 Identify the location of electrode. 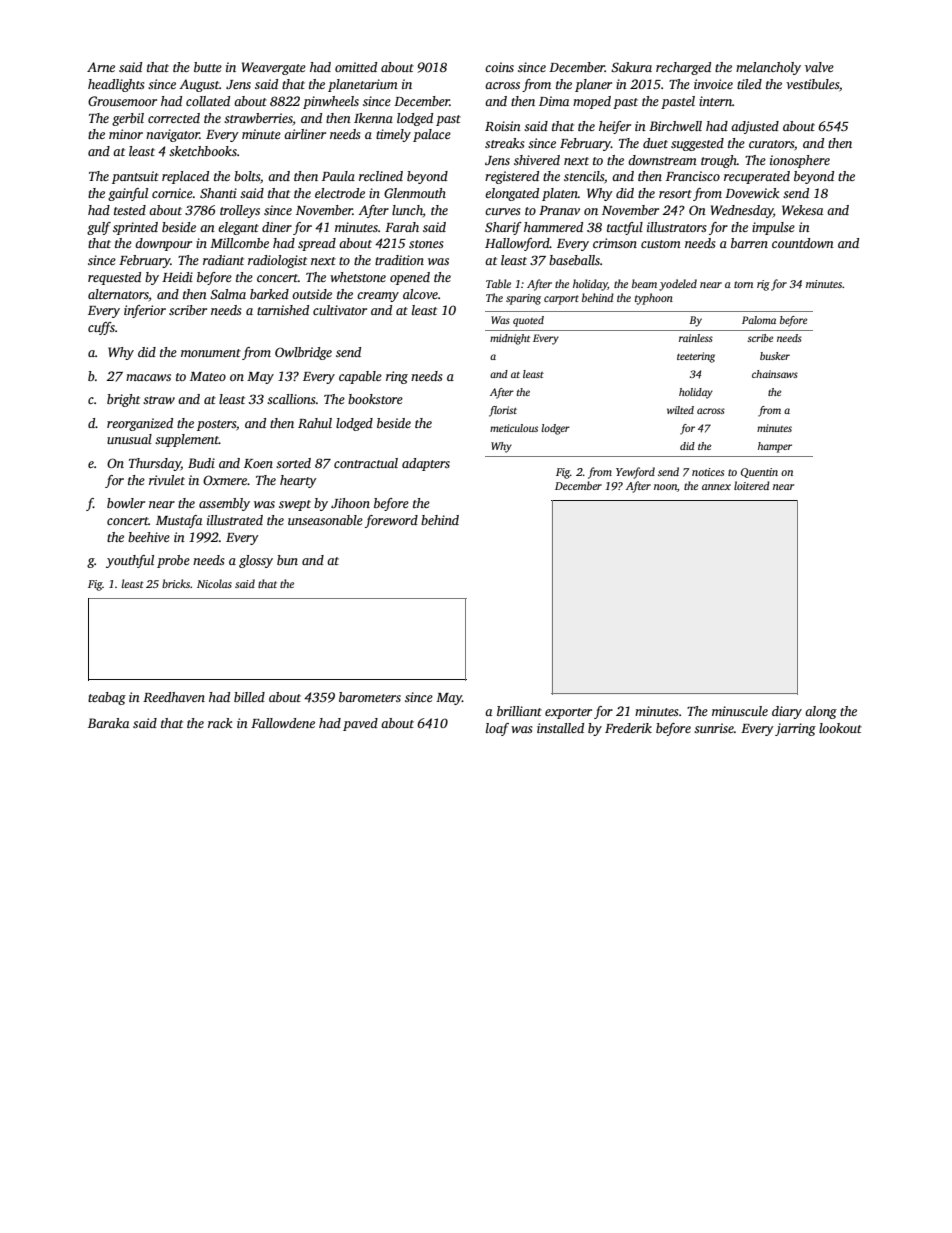
(340, 193).
